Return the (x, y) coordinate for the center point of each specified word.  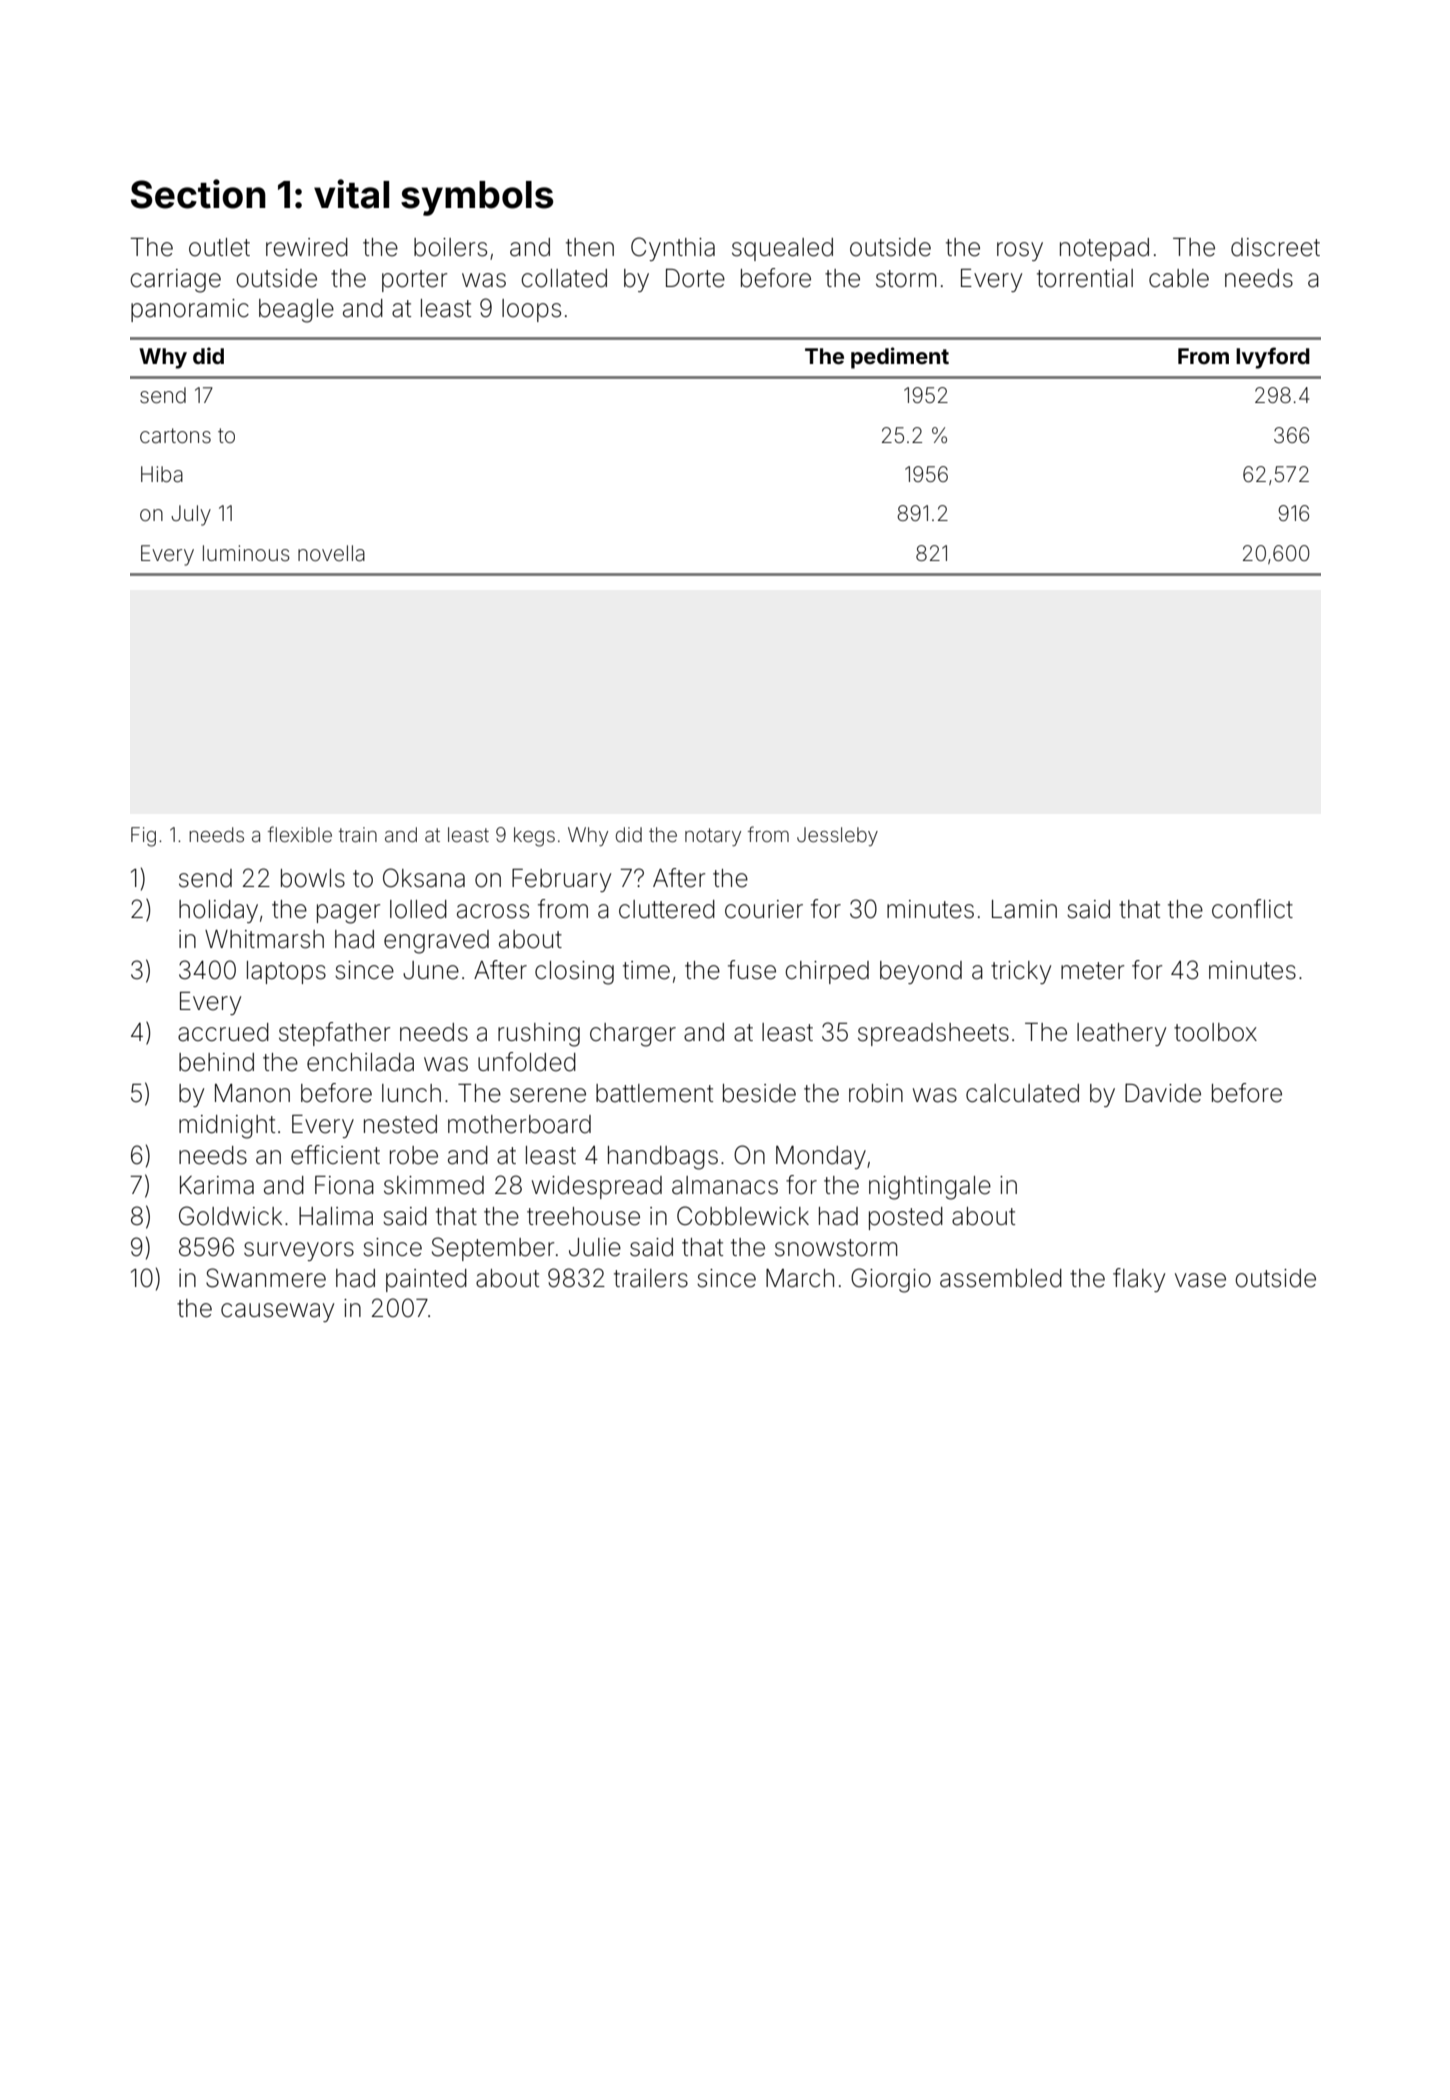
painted (426, 1280)
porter (414, 281)
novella (331, 553)
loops (531, 310)
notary (713, 837)
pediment (900, 358)
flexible (300, 834)
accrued (223, 1032)
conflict (1252, 909)
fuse (752, 970)
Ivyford (1273, 358)
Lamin (1024, 909)
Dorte (695, 278)
